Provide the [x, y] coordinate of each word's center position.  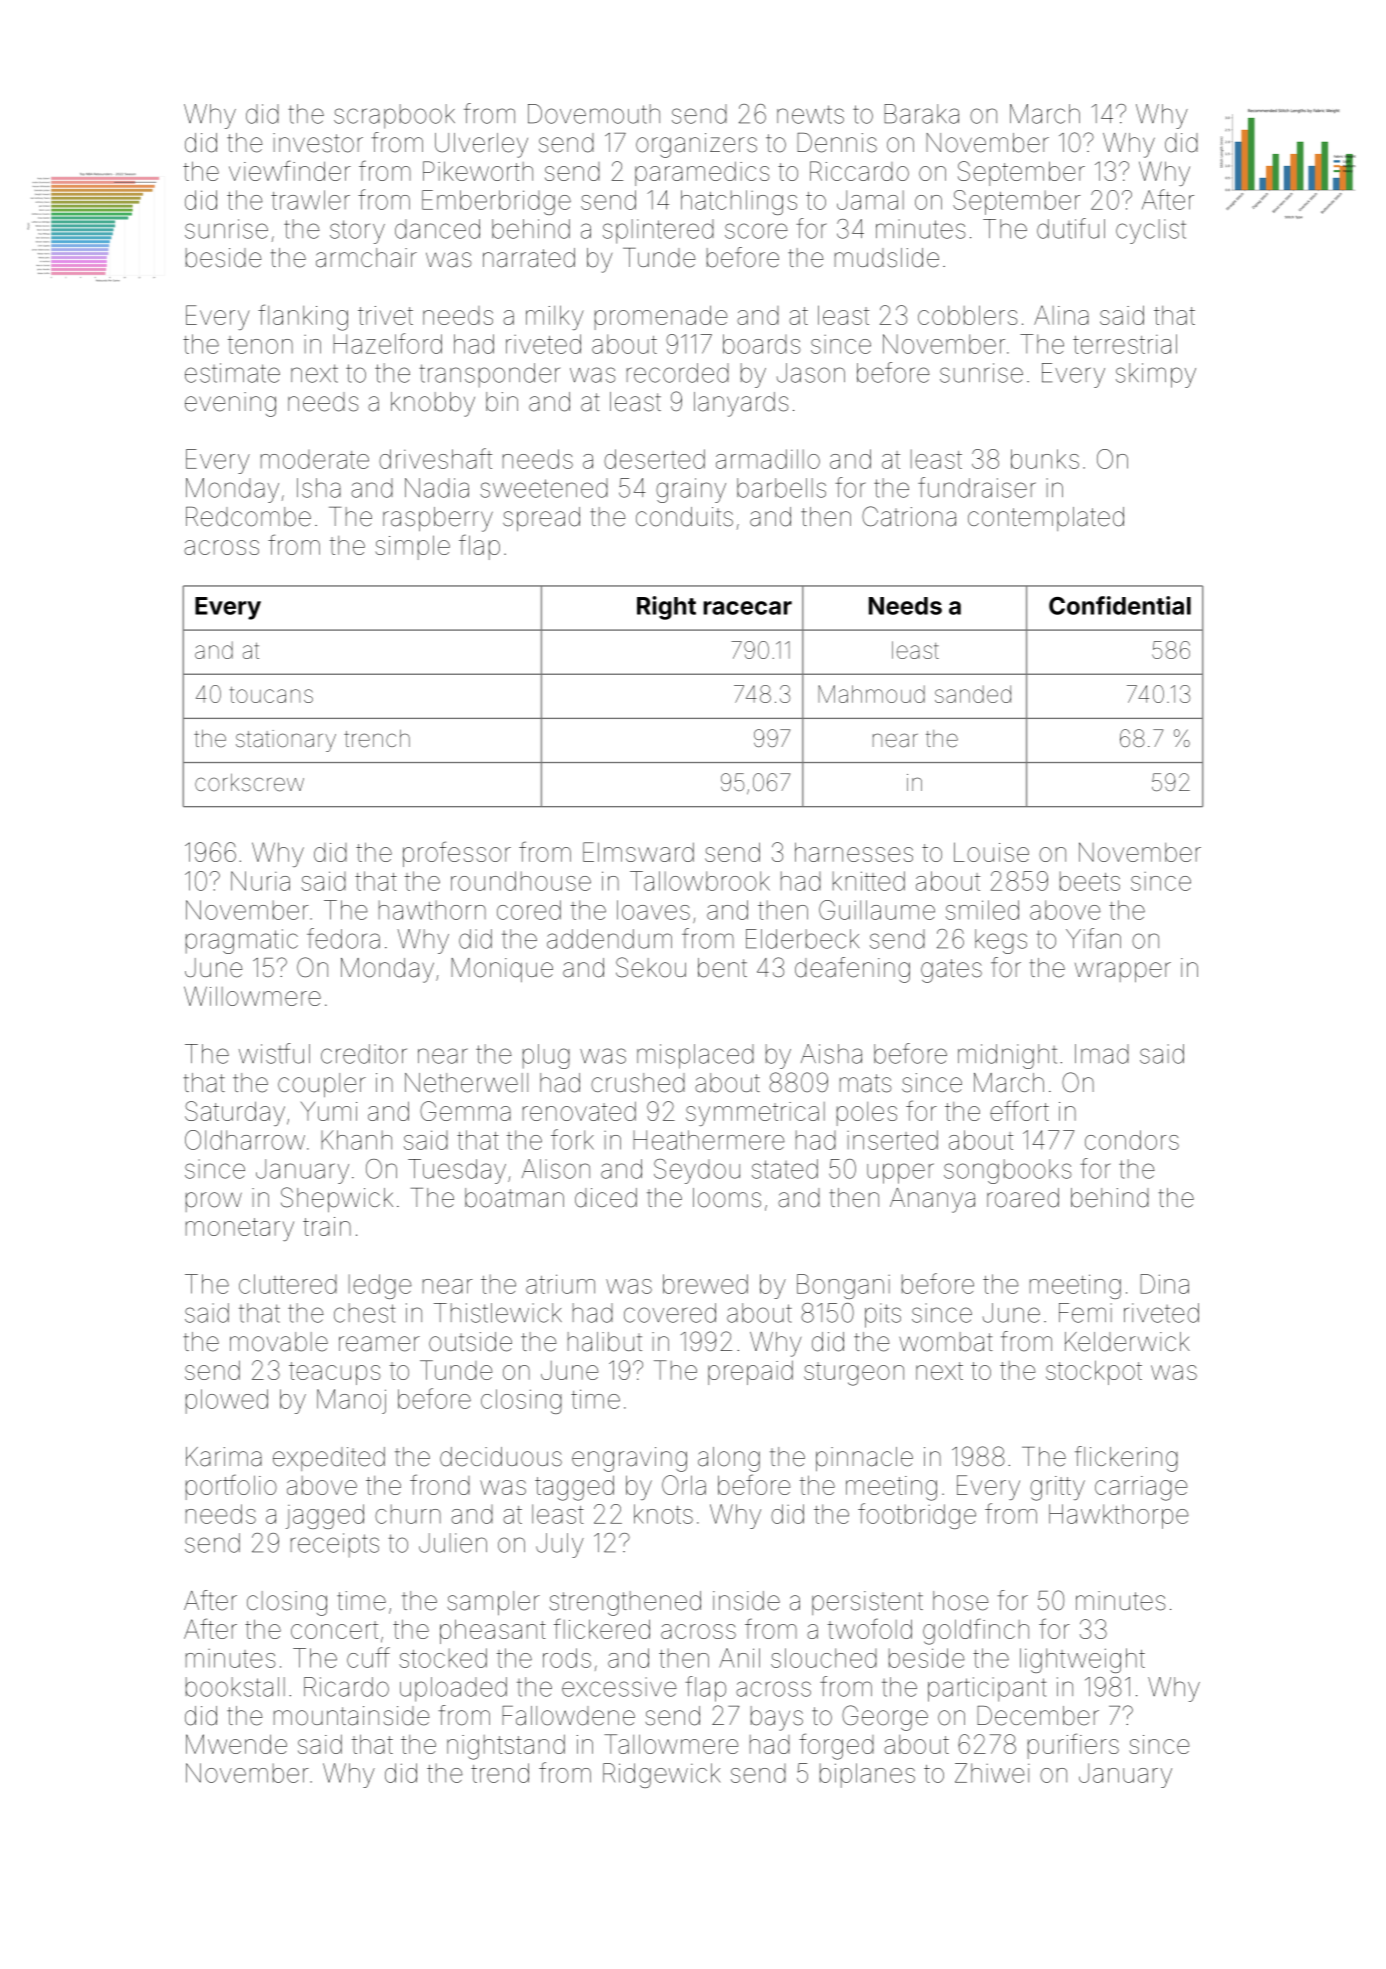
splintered [658, 231]
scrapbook [394, 116]
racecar [747, 608]
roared [1023, 1198]
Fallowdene [568, 1716]
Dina [1164, 1284]
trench [377, 738]
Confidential [1120, 605]
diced [606, 1198]
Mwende [236, 1744]
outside [470, 1342]
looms [727, 1198]
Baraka [921, 114]
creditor [364, 1054]
